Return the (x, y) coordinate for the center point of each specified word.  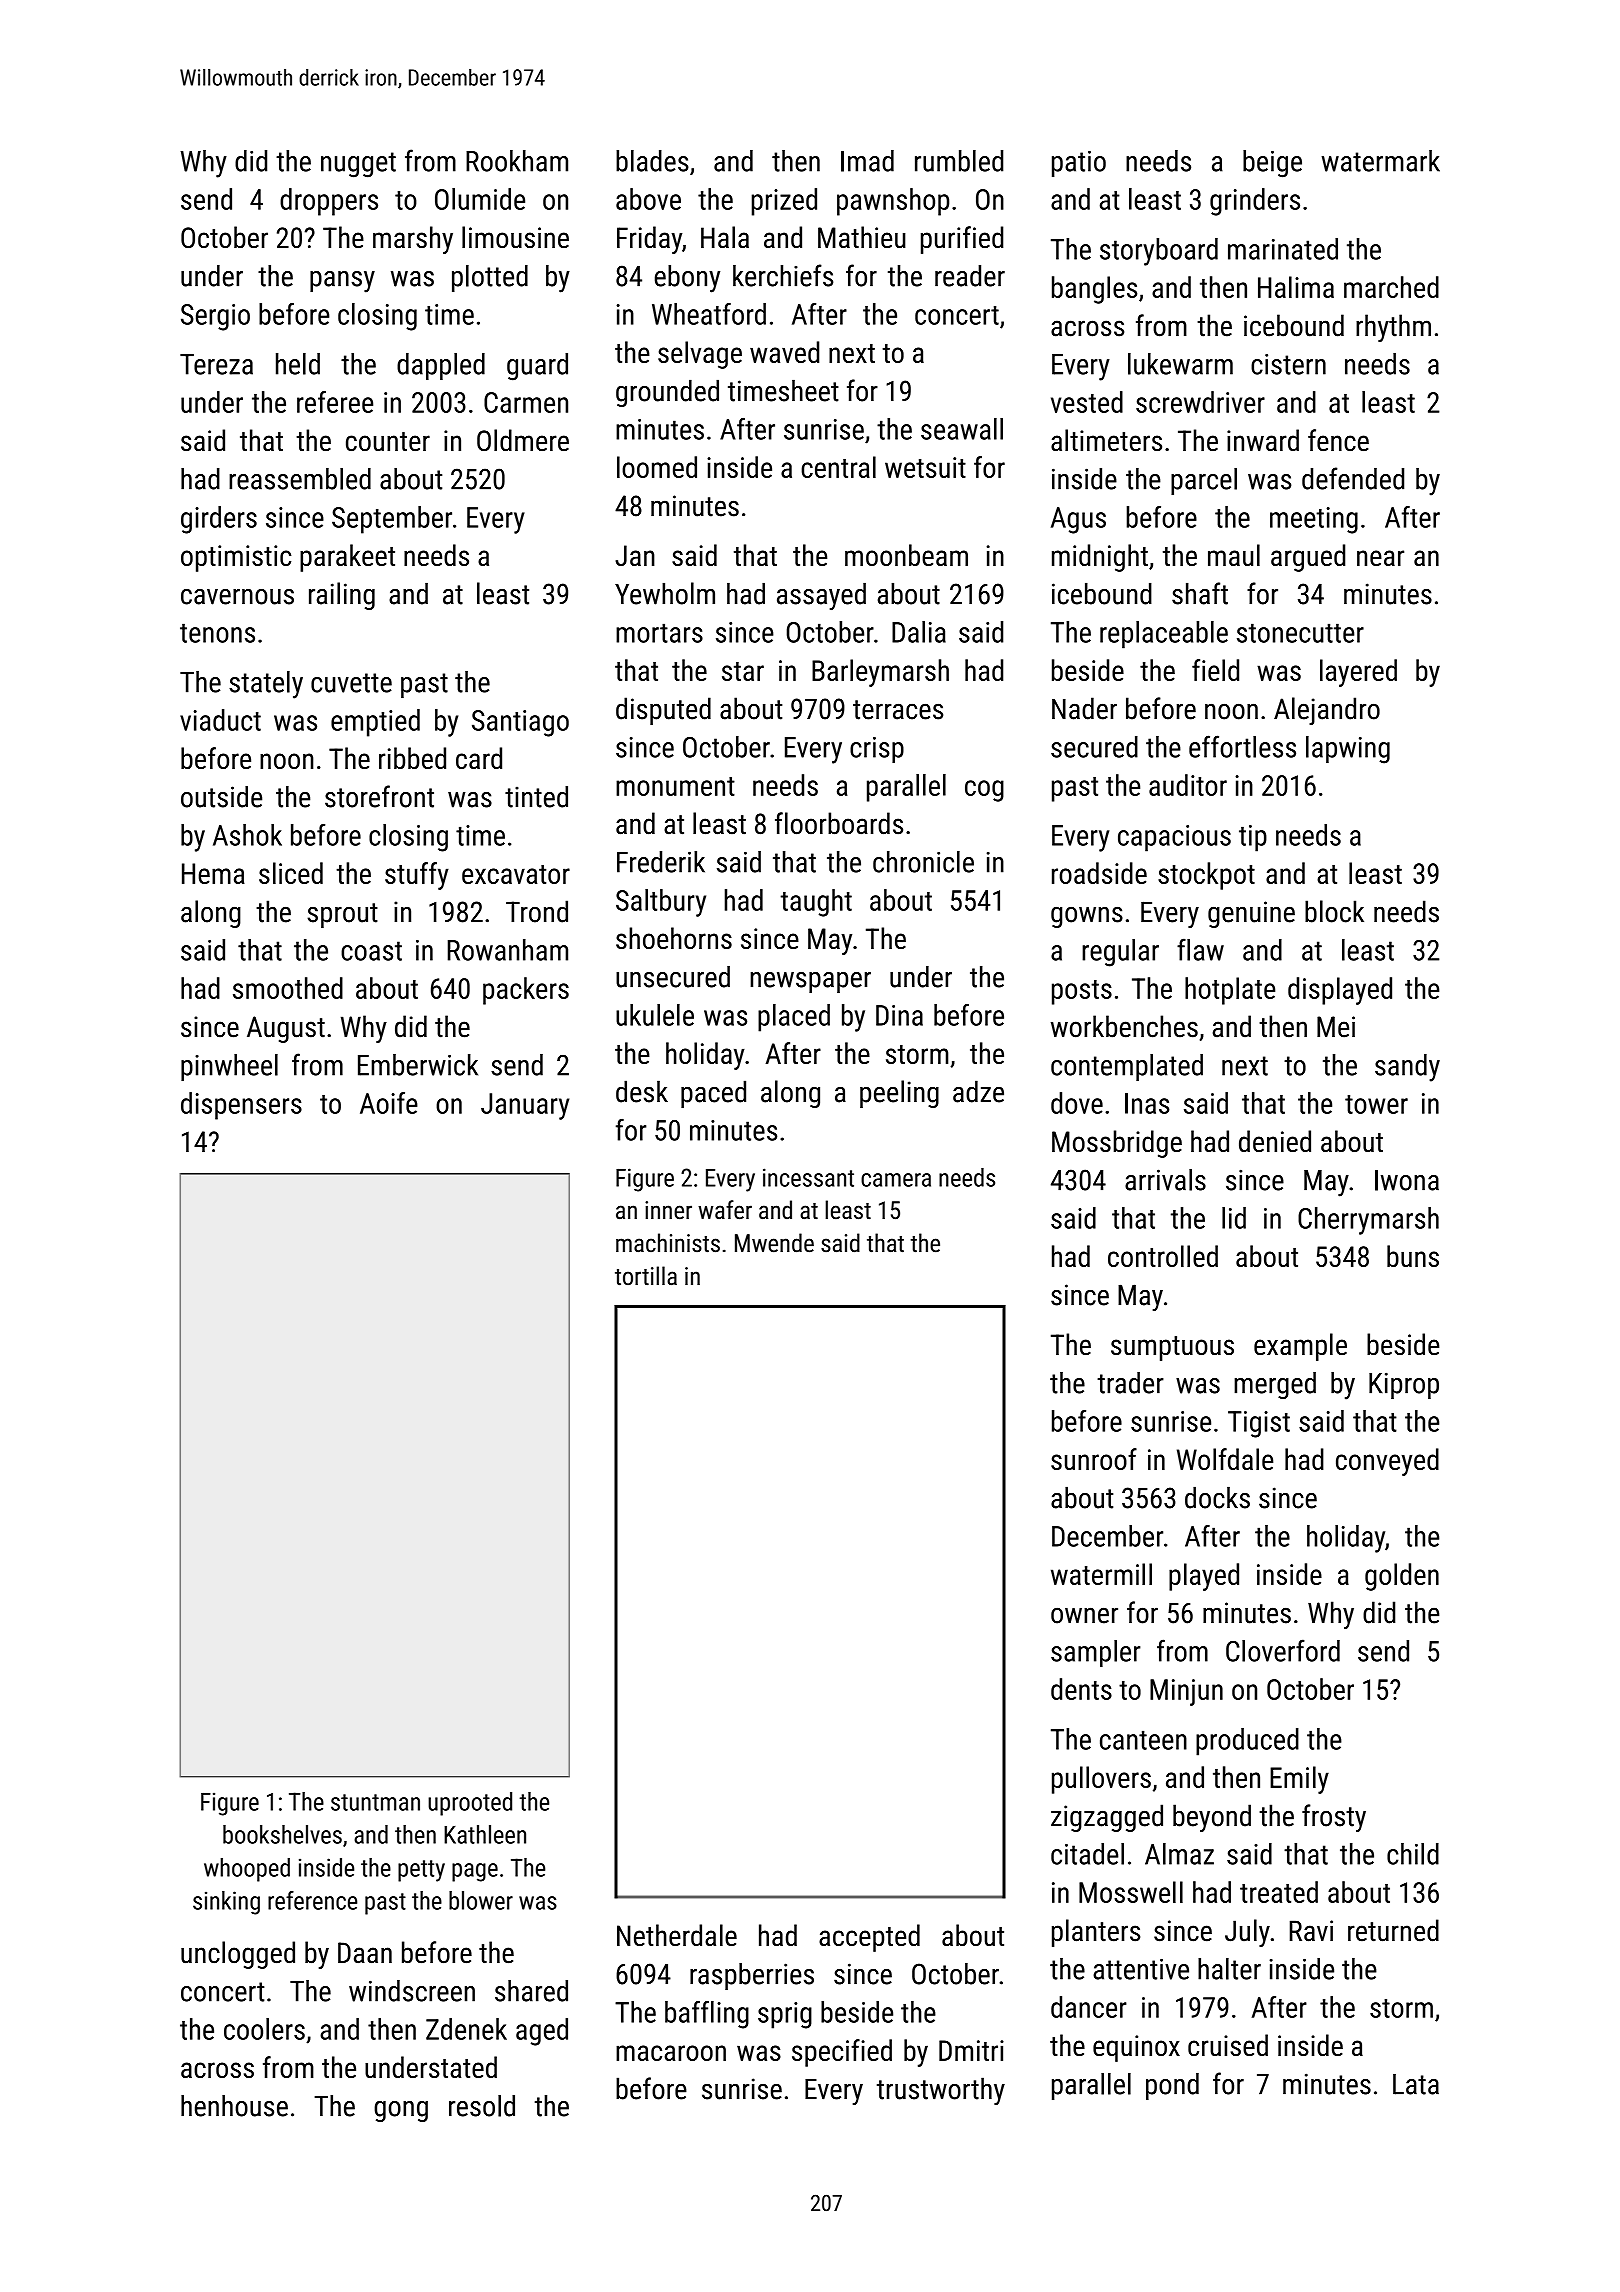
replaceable (1164, 635)
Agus (1078, 520)
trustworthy (941, 2091)
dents (1081, 1689)
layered (1358, 673)
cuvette (351, 683)
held (298, 364)
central (838, 467)
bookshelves (282, 1834)
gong (401, 2111)
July (1247, 1933)
